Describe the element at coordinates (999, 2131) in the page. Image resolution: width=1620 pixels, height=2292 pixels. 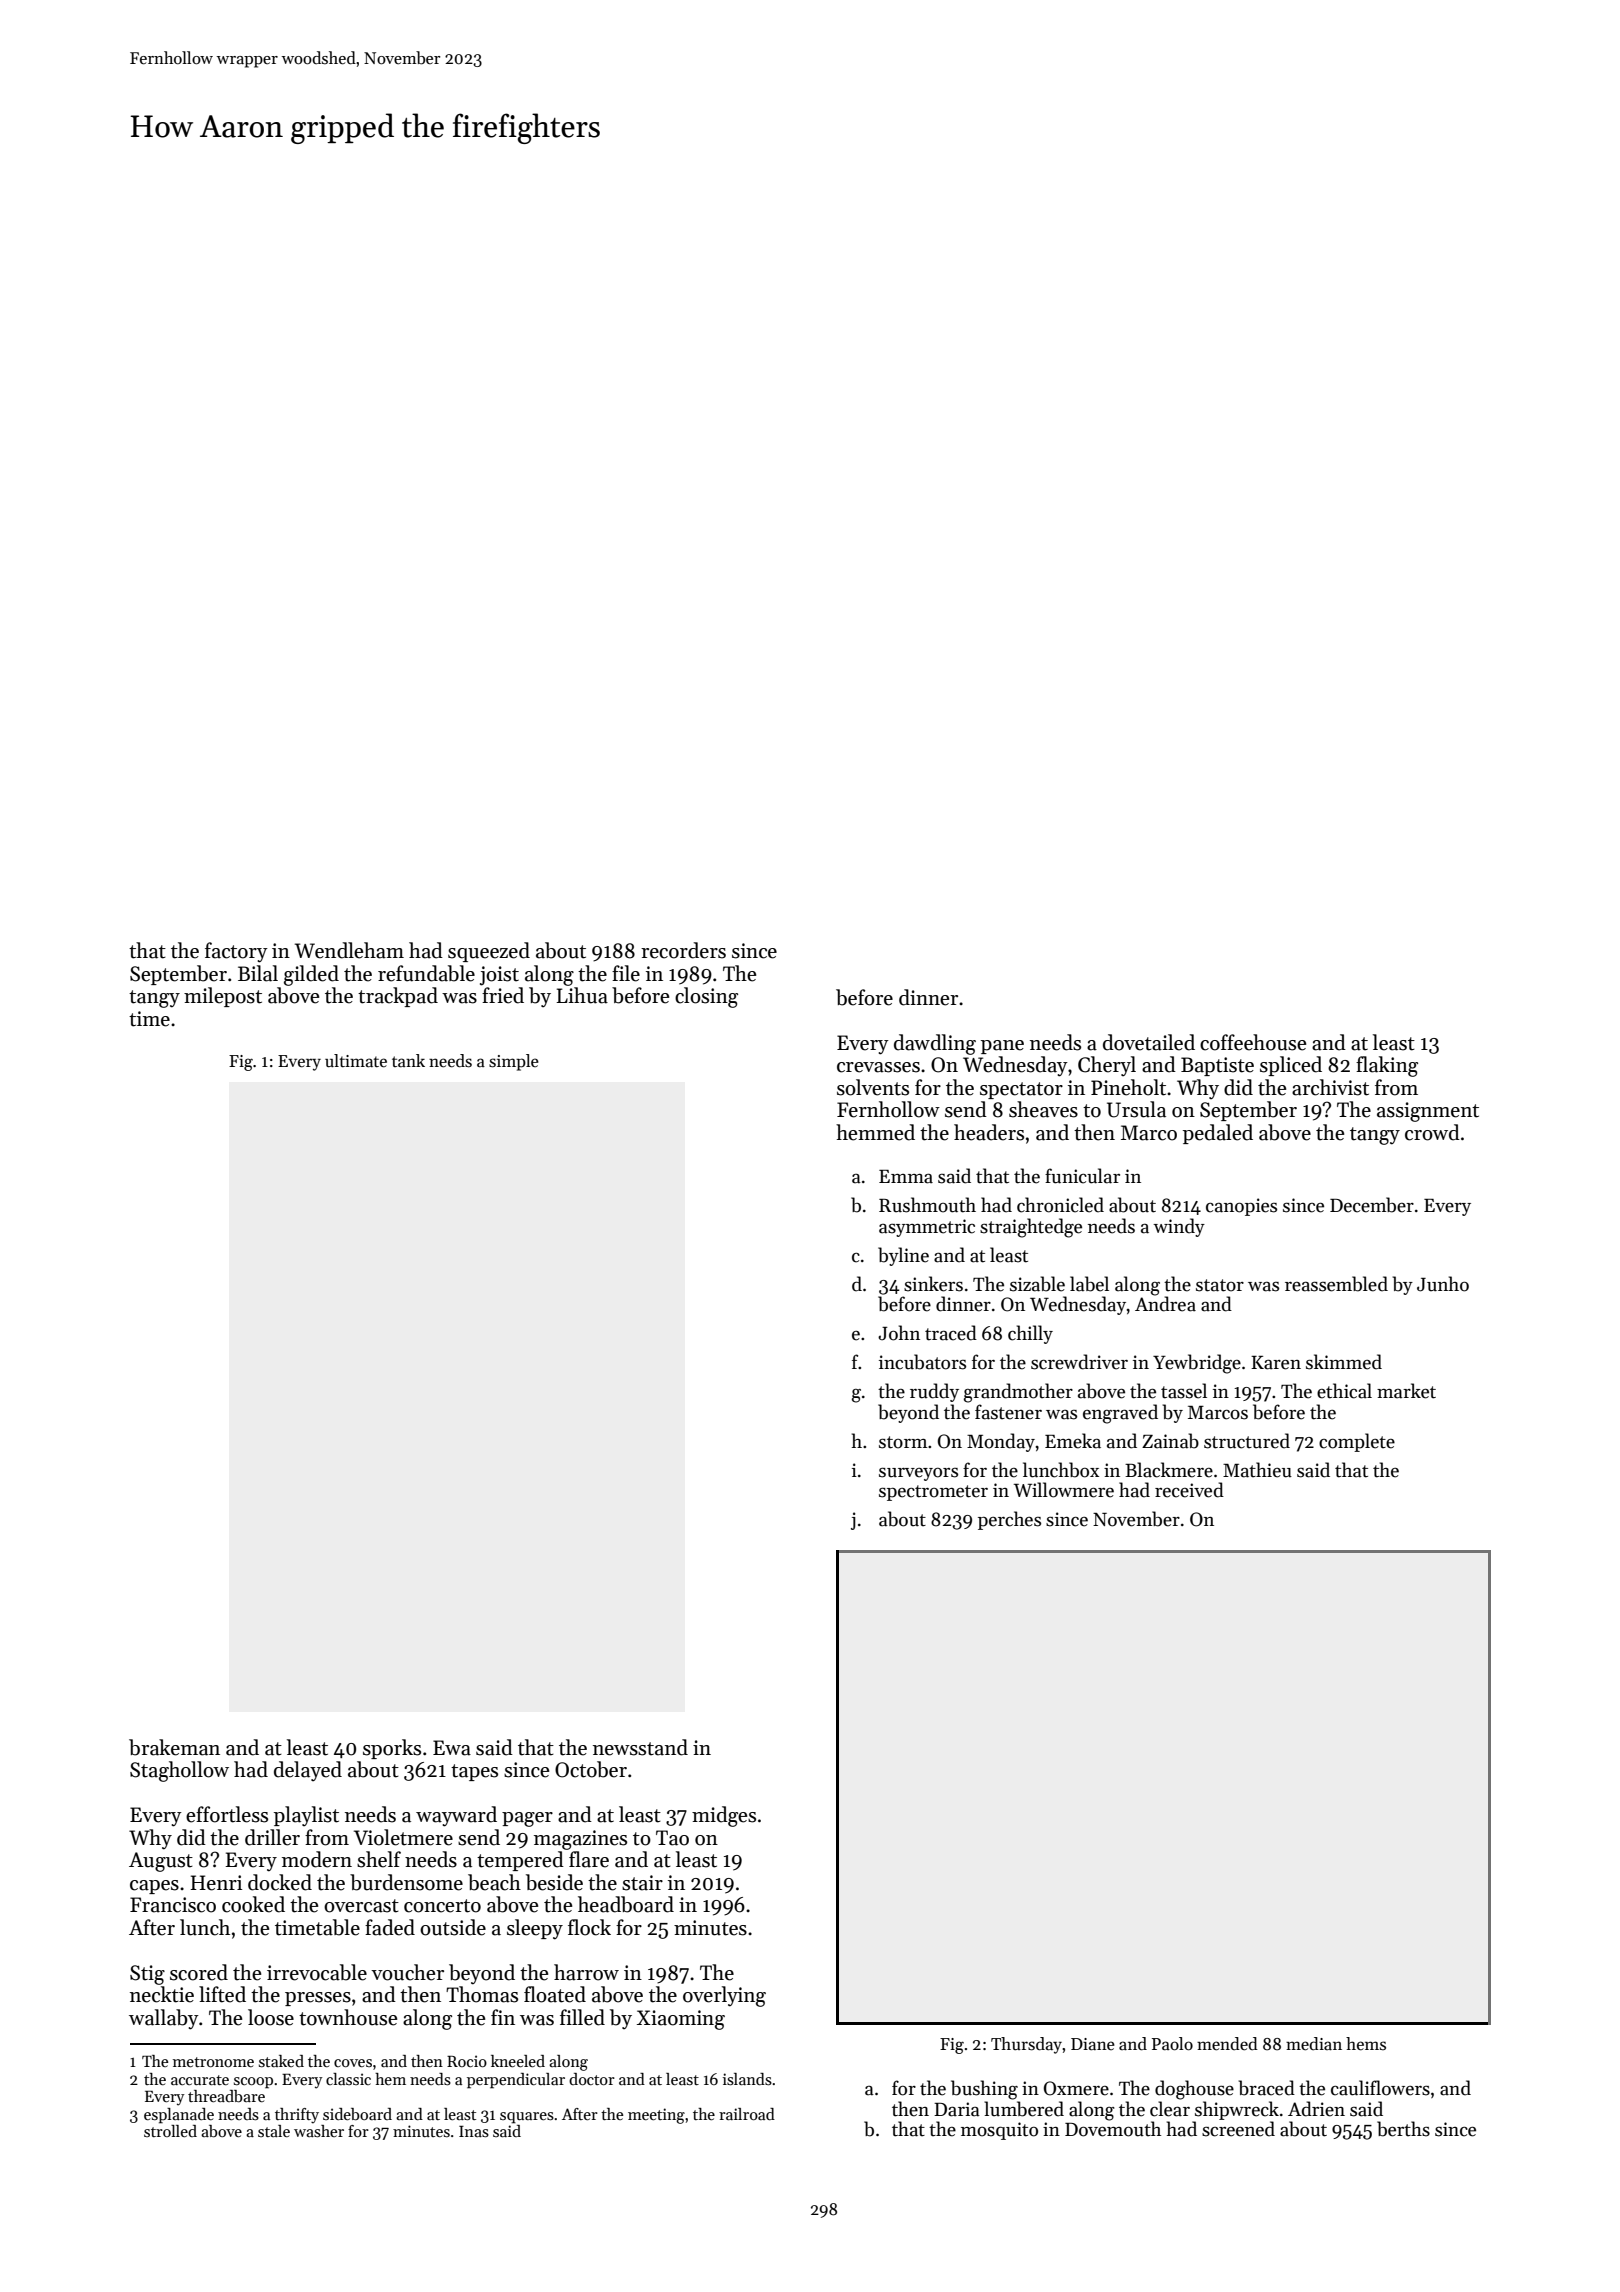
I see `mosquito` at that location.
